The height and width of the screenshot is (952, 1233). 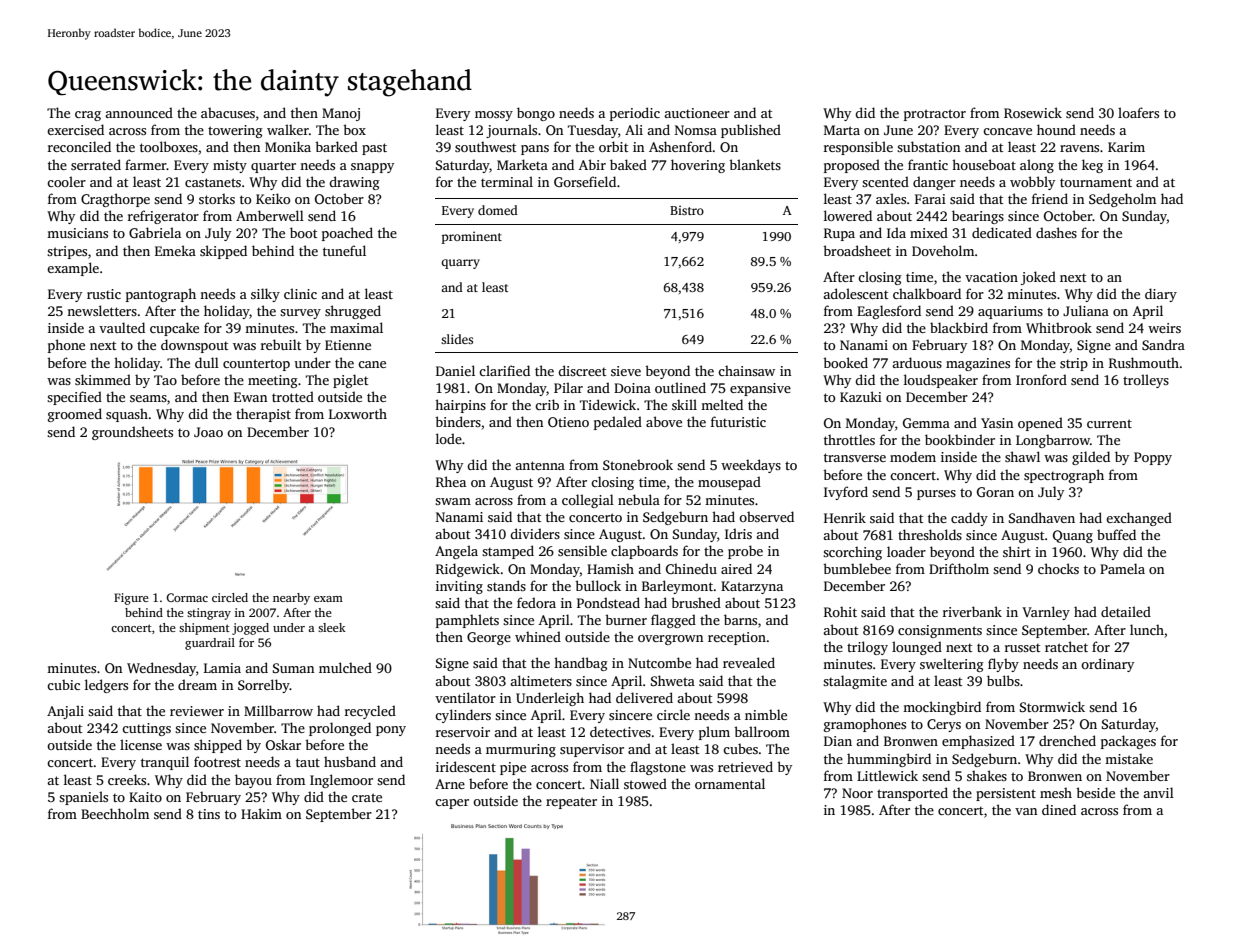 I want to click on Poppy, so click(x=1153, y=458).
